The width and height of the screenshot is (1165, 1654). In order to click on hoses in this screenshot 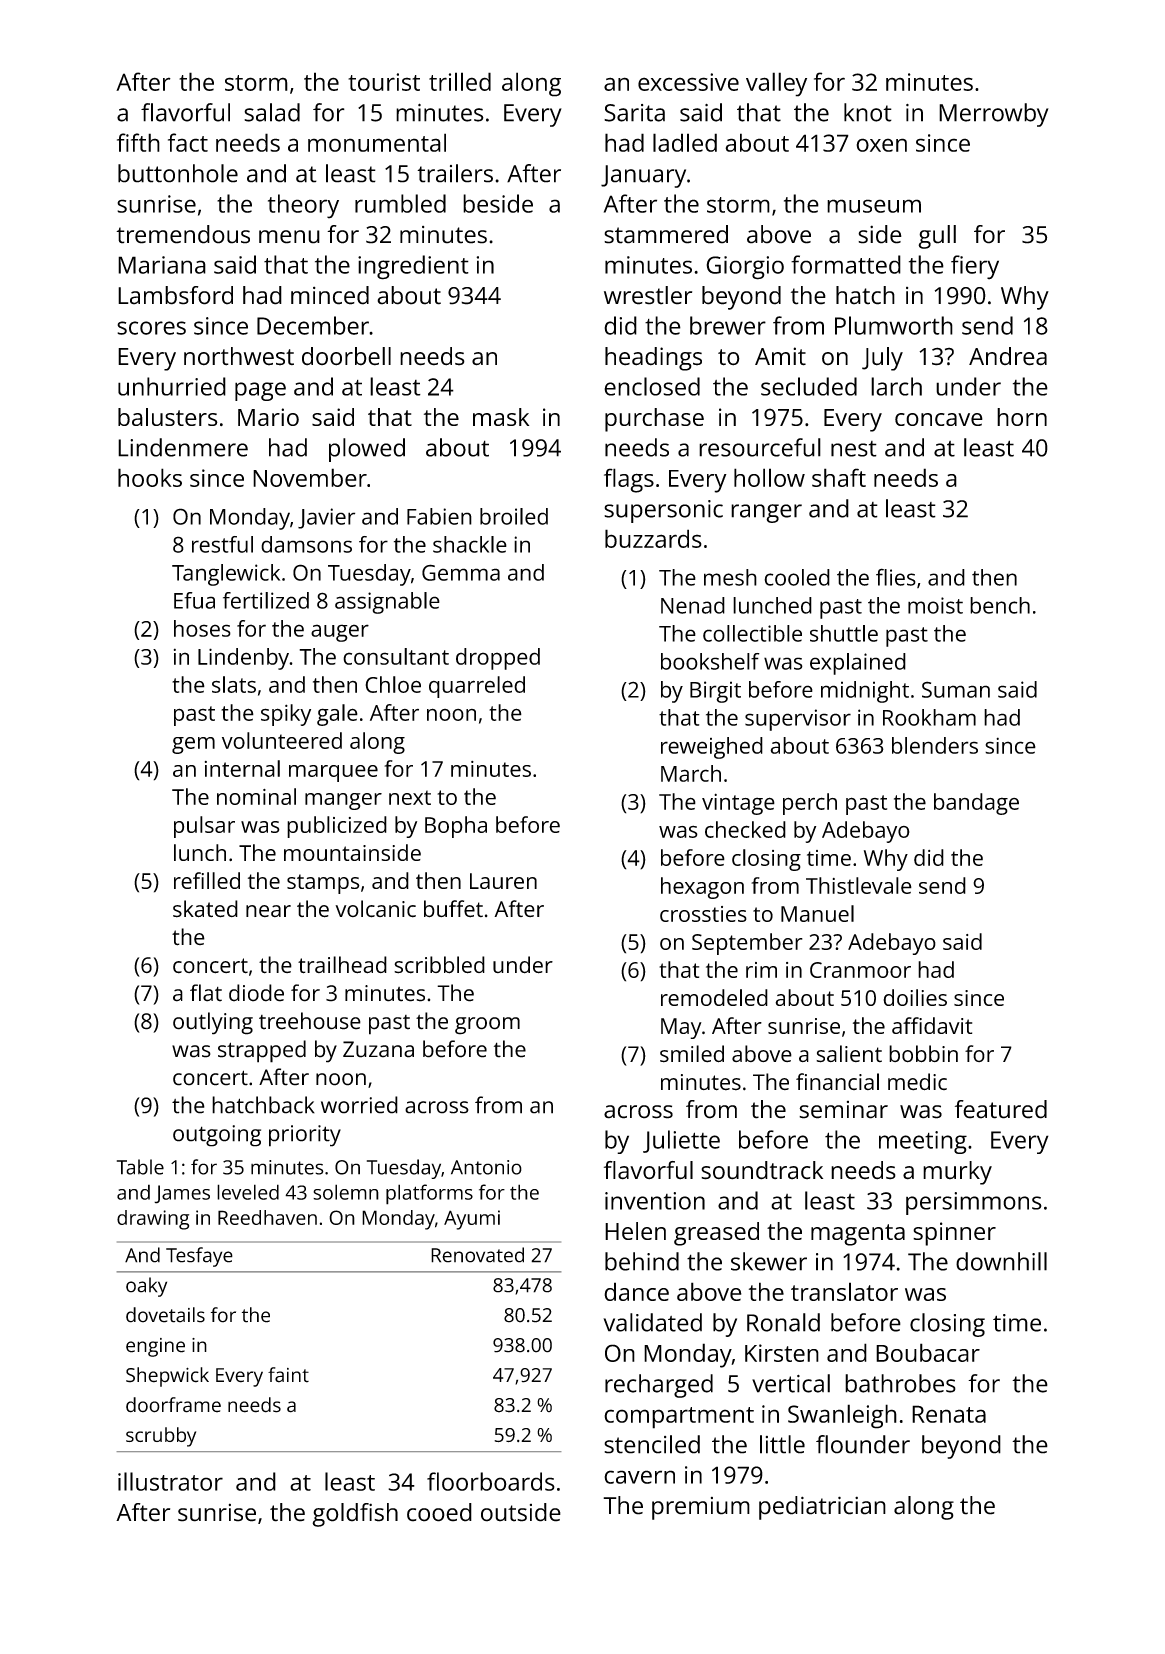, I will do `click(202, 628)`.
